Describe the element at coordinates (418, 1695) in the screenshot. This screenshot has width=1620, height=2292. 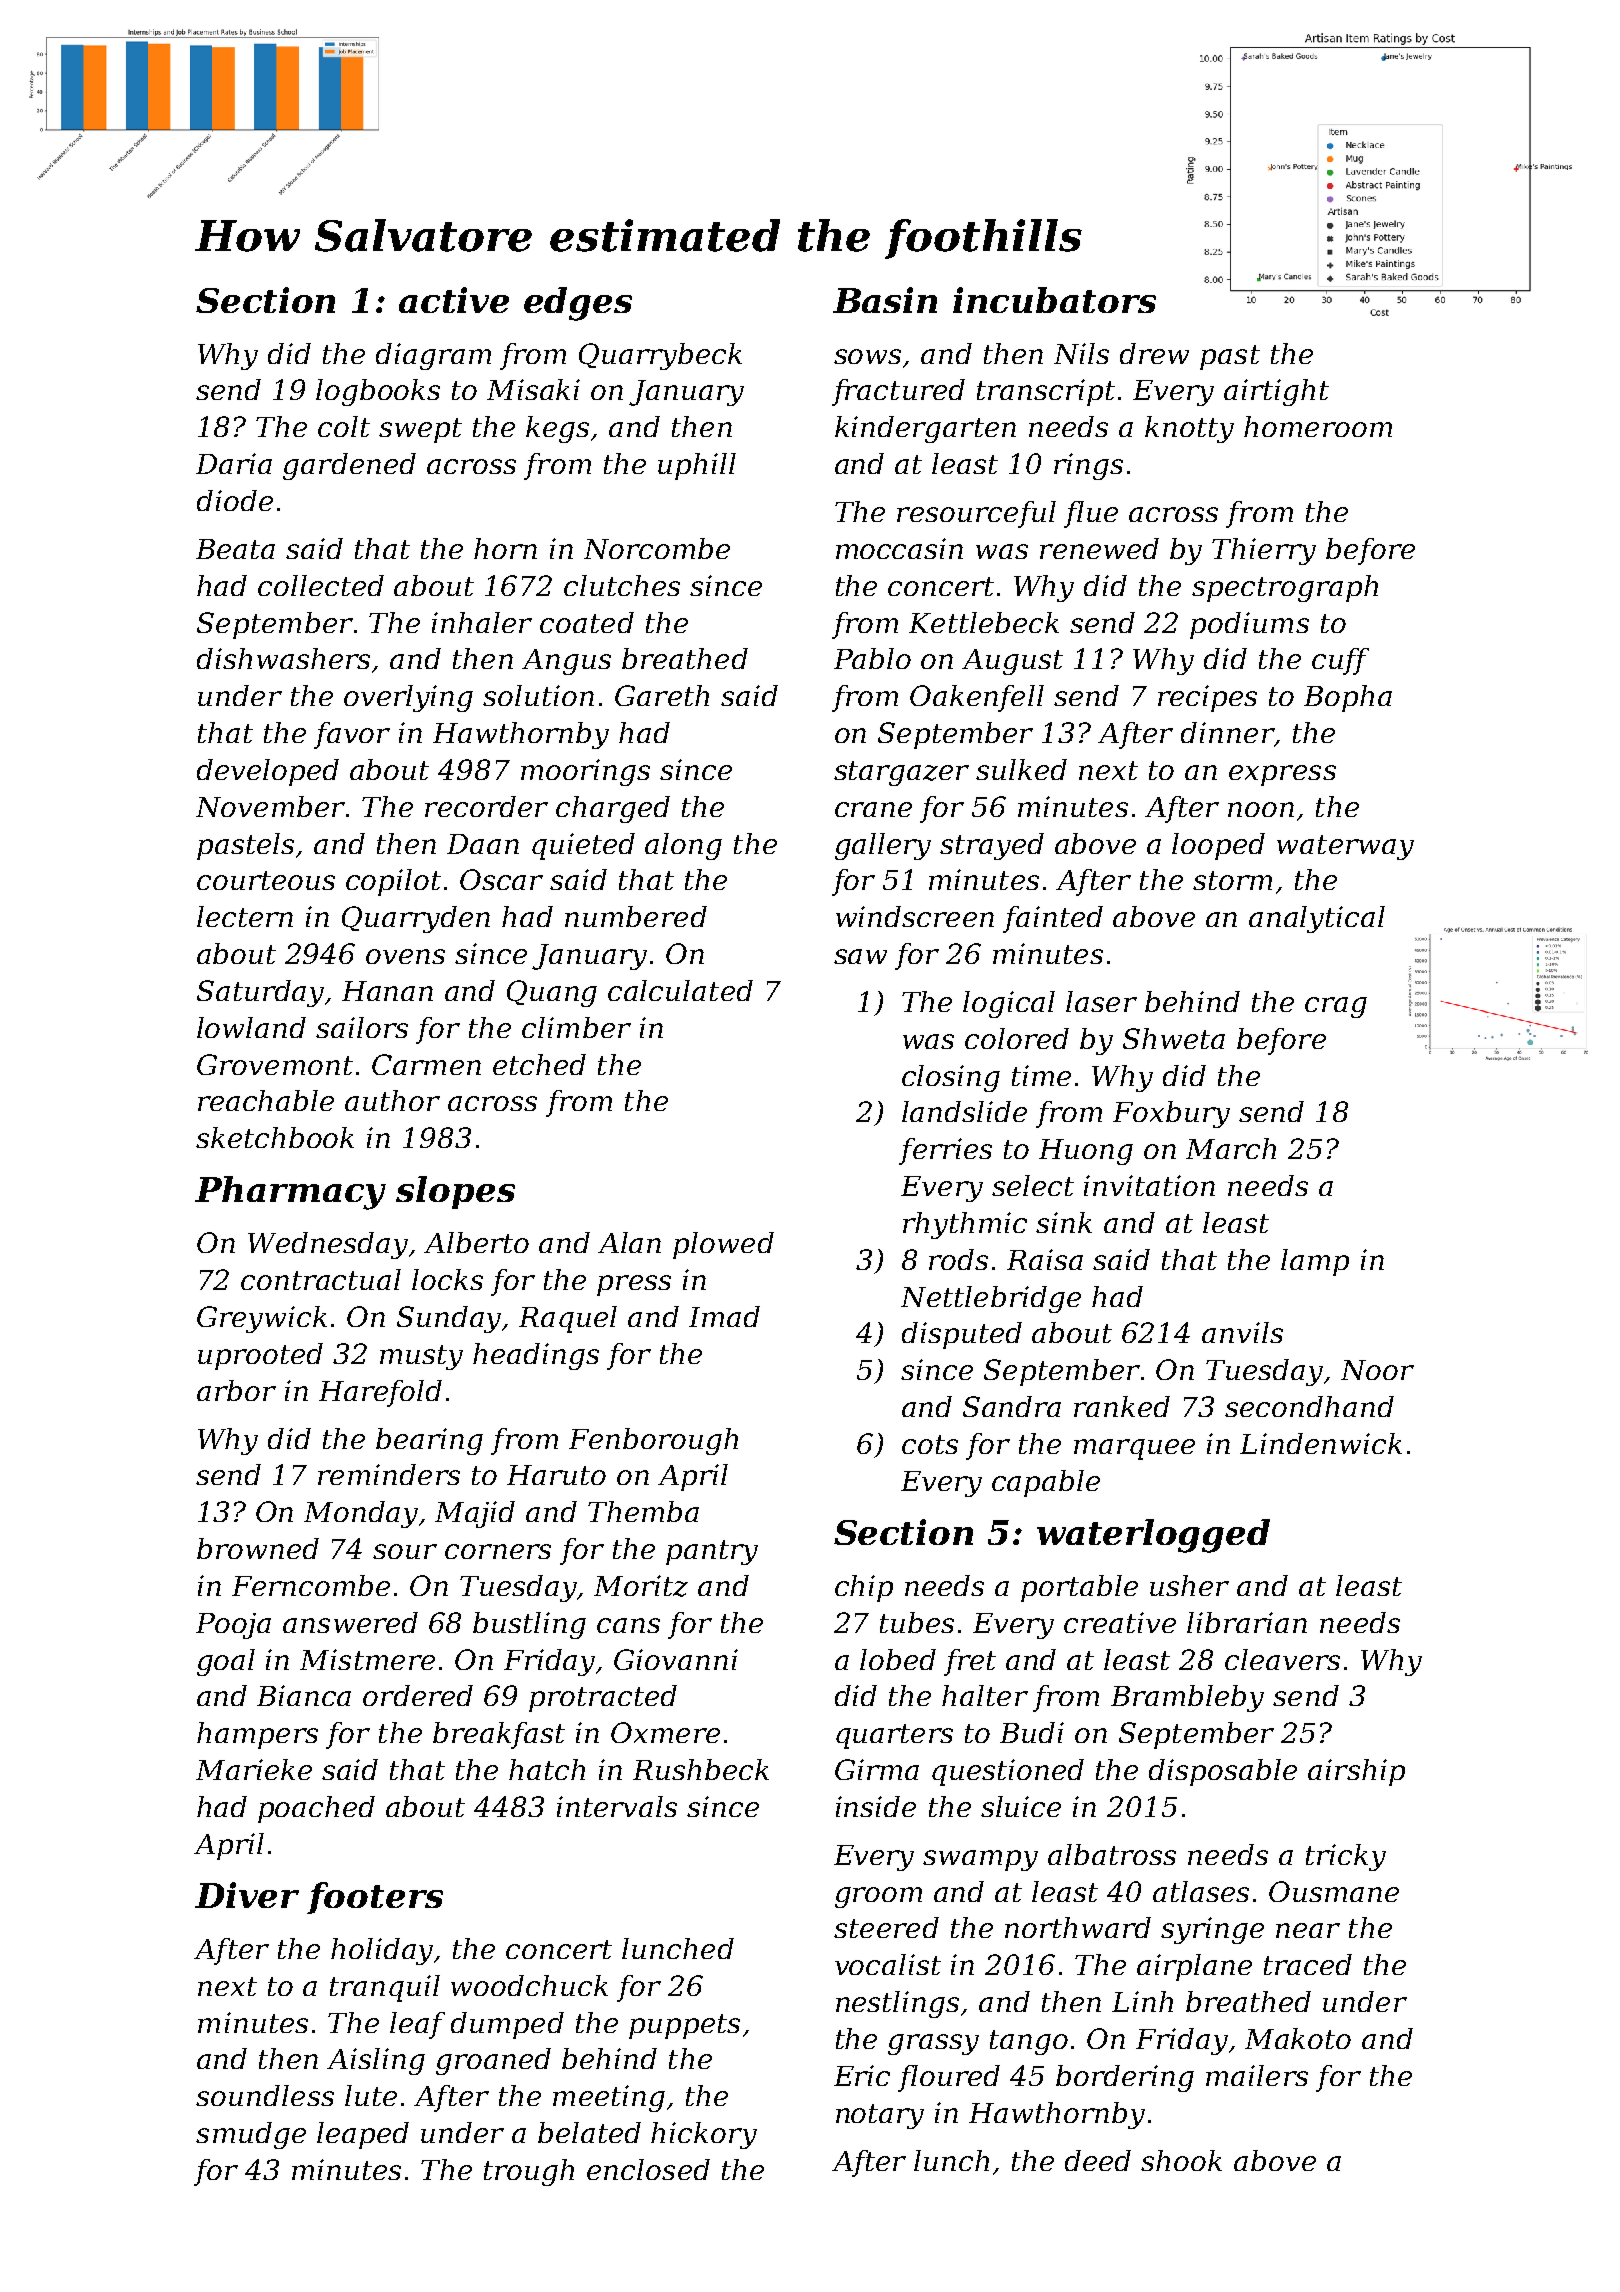
I see `ordered` at that location.
